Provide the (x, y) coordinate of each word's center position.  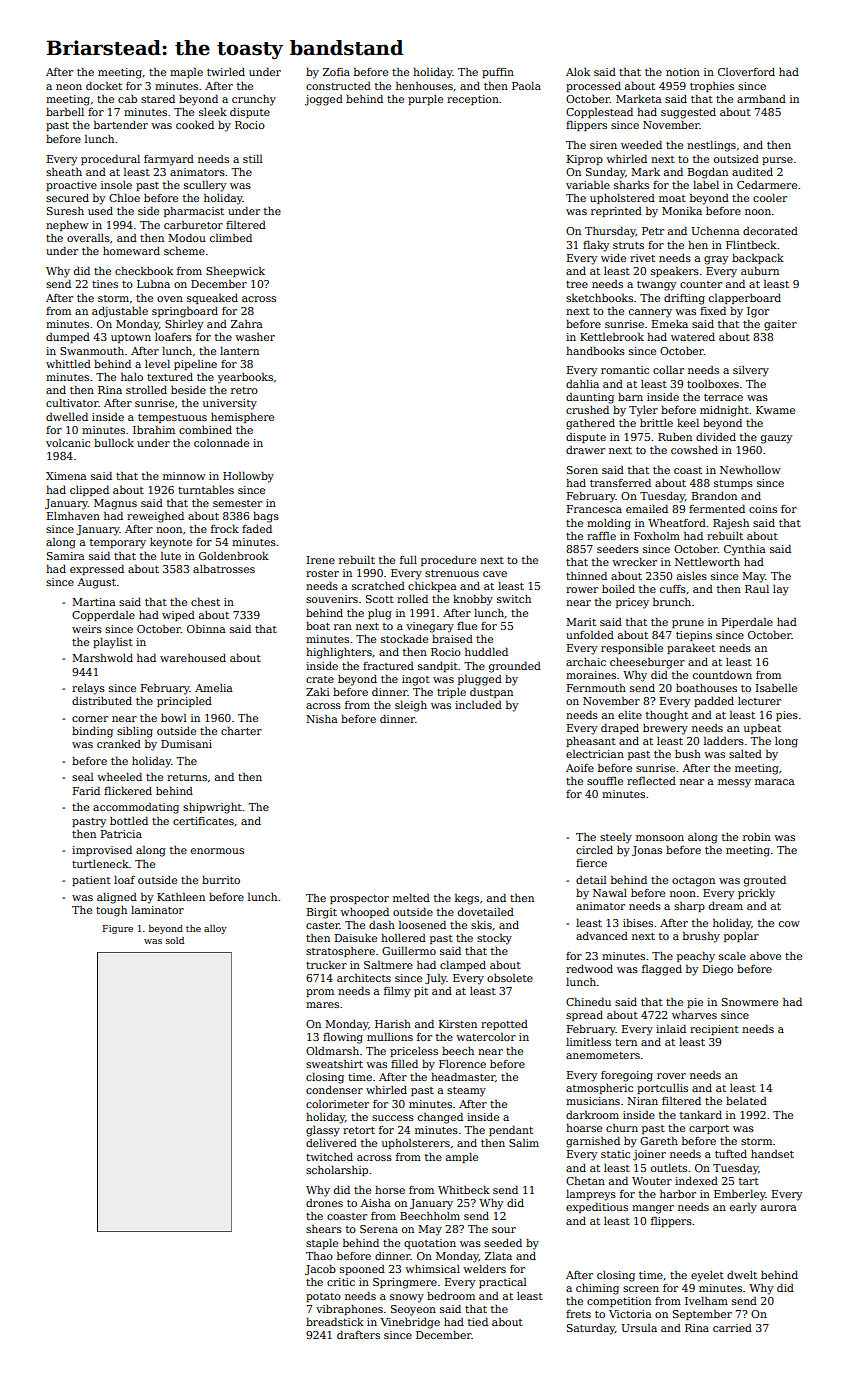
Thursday (610, 232)
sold (175, 940)
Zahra (247, 323)
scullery (205, 186)
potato (323, 1297)
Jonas (647, 851)
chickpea (432, 586)
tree (577, 284)
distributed (102, 700)
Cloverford (746, 71)
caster (323, 925)
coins (763, 509)
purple (425, 100)
